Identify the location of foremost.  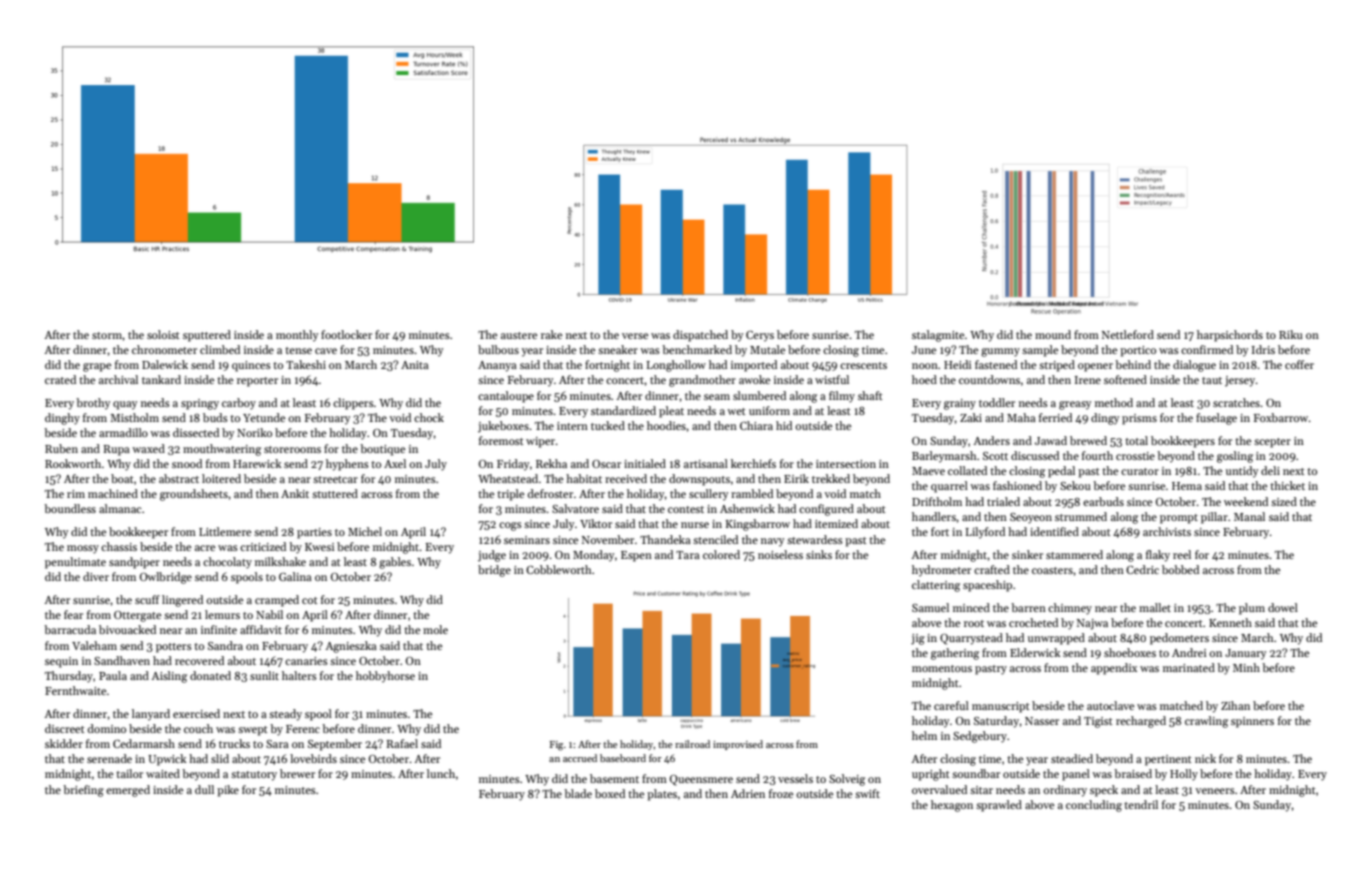
(501, 440).
